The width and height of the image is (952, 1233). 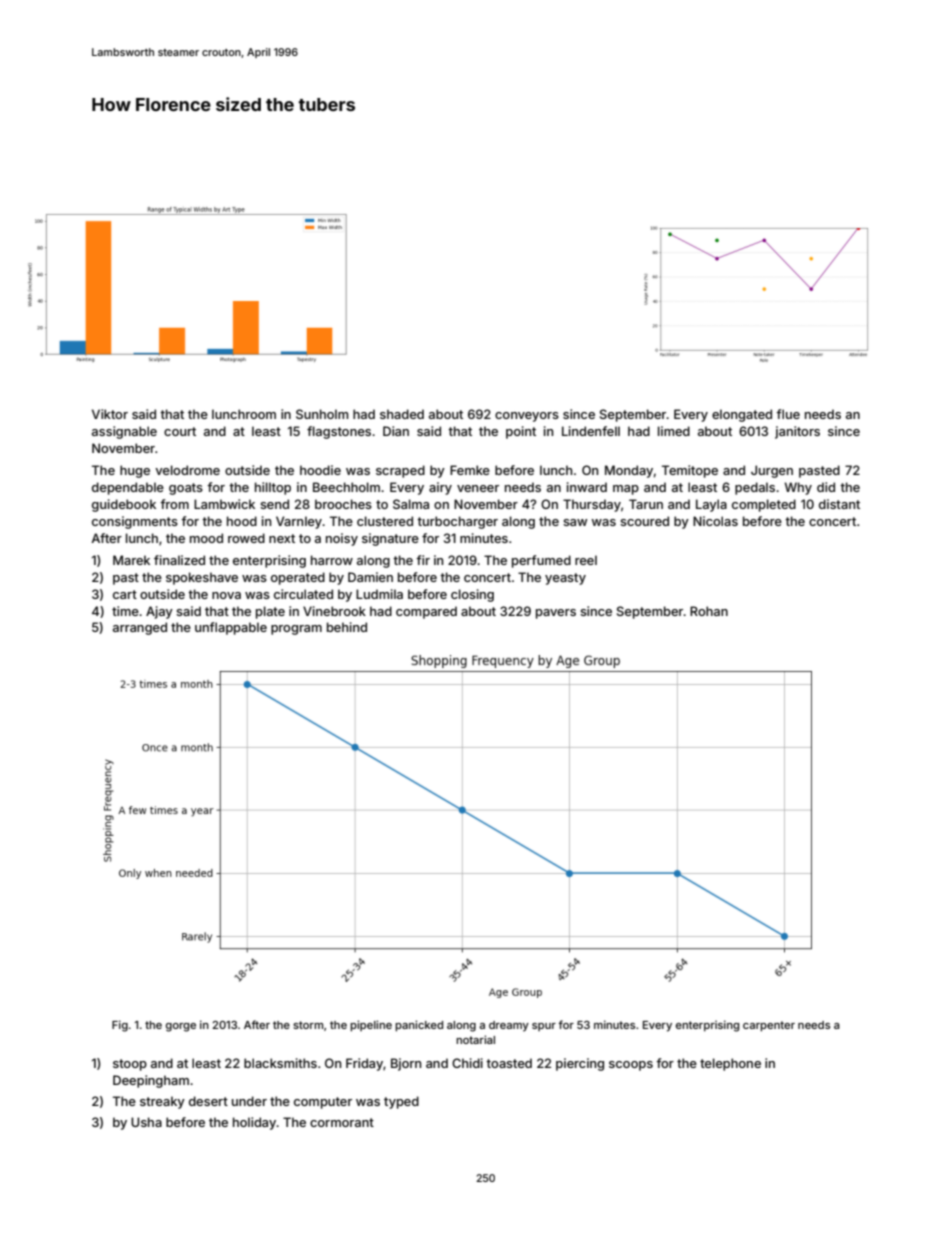 I want to click on flue, so click(x=788, y=414).
